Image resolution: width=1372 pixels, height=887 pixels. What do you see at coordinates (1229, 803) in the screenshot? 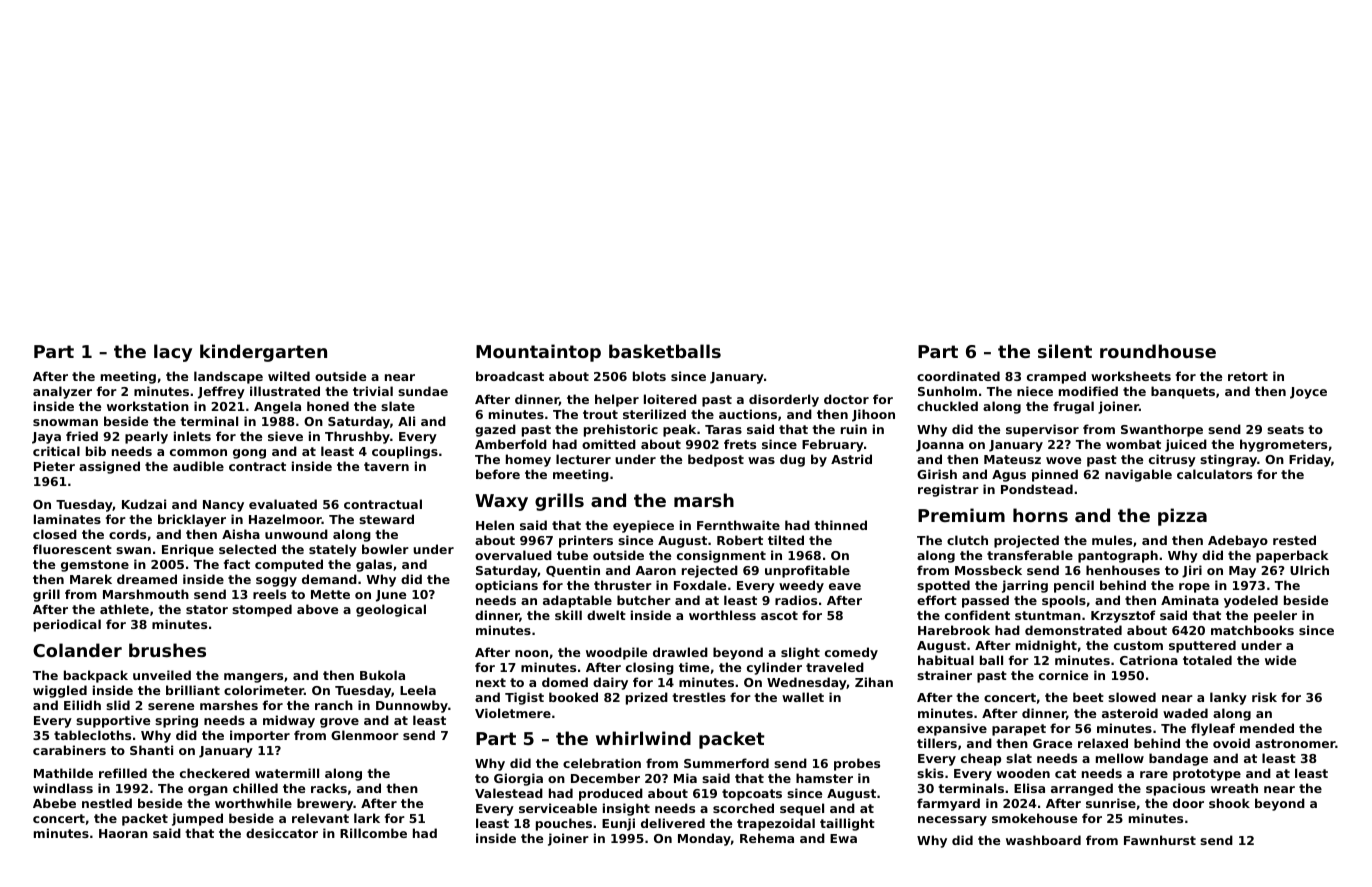
I see `shook` at bounding box center [1229, 803].
